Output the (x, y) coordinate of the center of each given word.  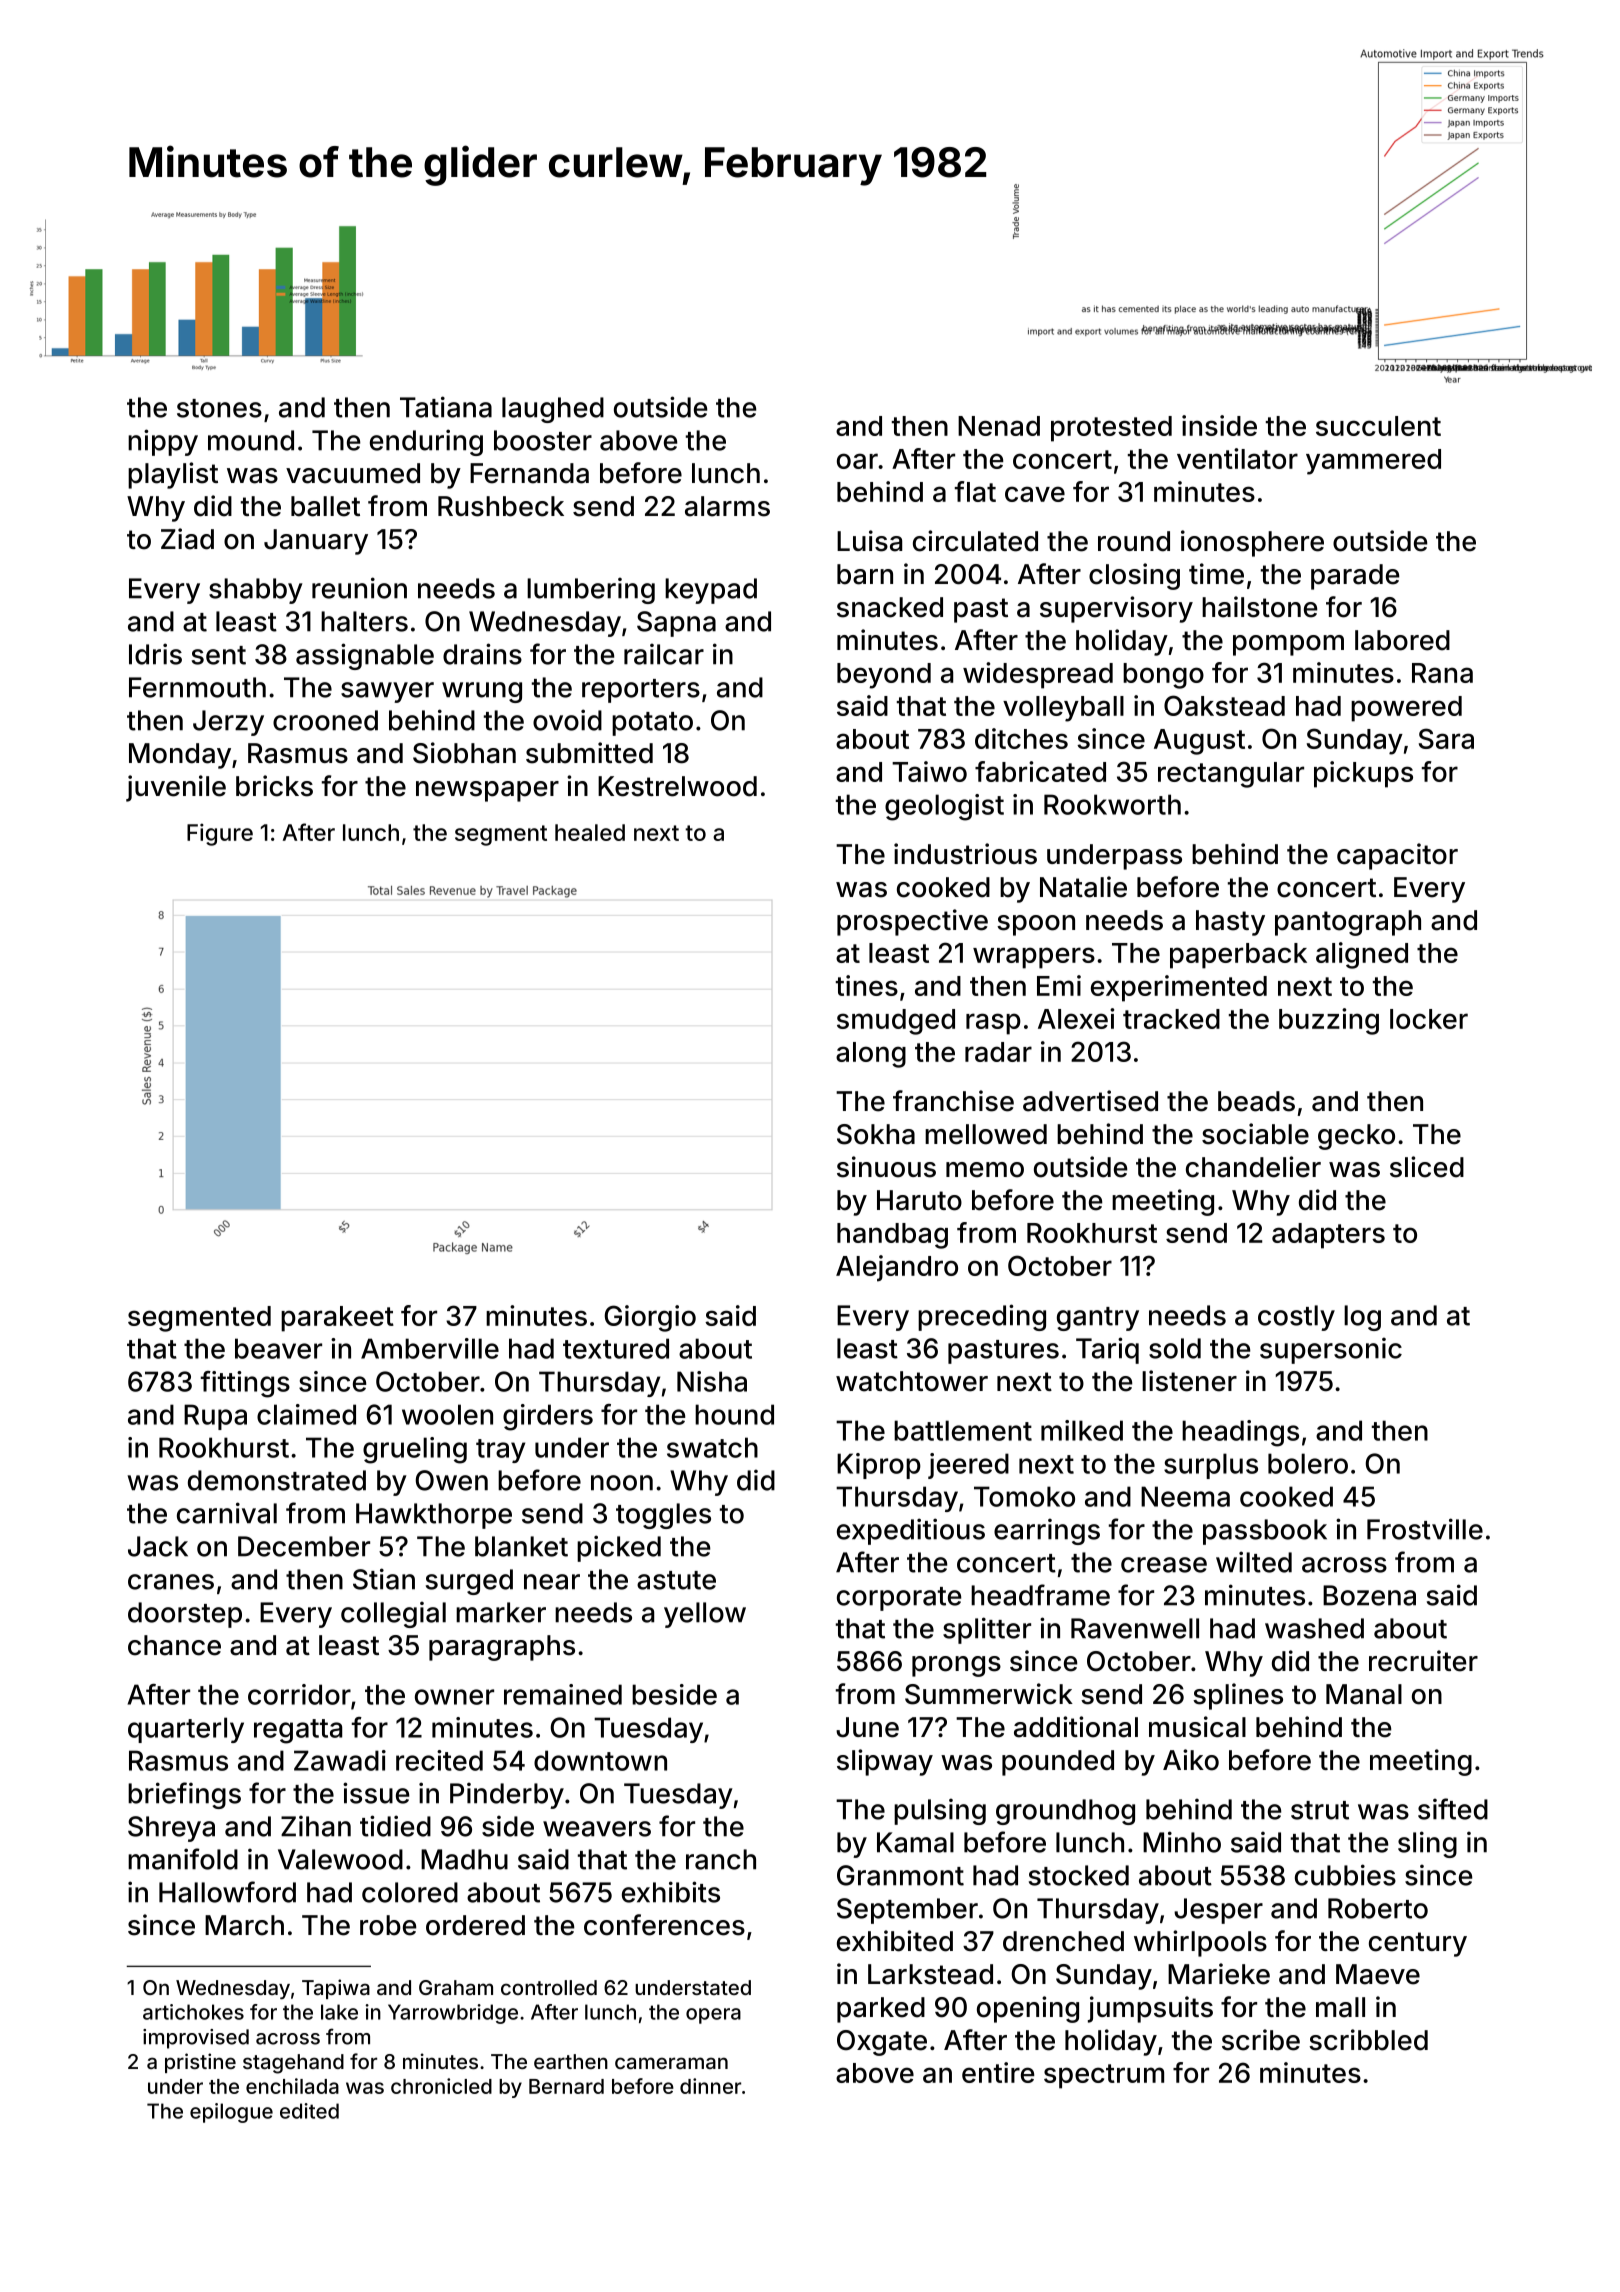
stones (219, 408)
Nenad (999, 426)
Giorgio (650, 1318)
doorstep (185, 1615)
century (1418, 1944)
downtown (600, 1760)
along (871, 1055)
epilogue (231, 2113)
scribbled (1368, 2040)
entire (998, 2072)
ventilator (1237, 458)
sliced (1427, 1167)
